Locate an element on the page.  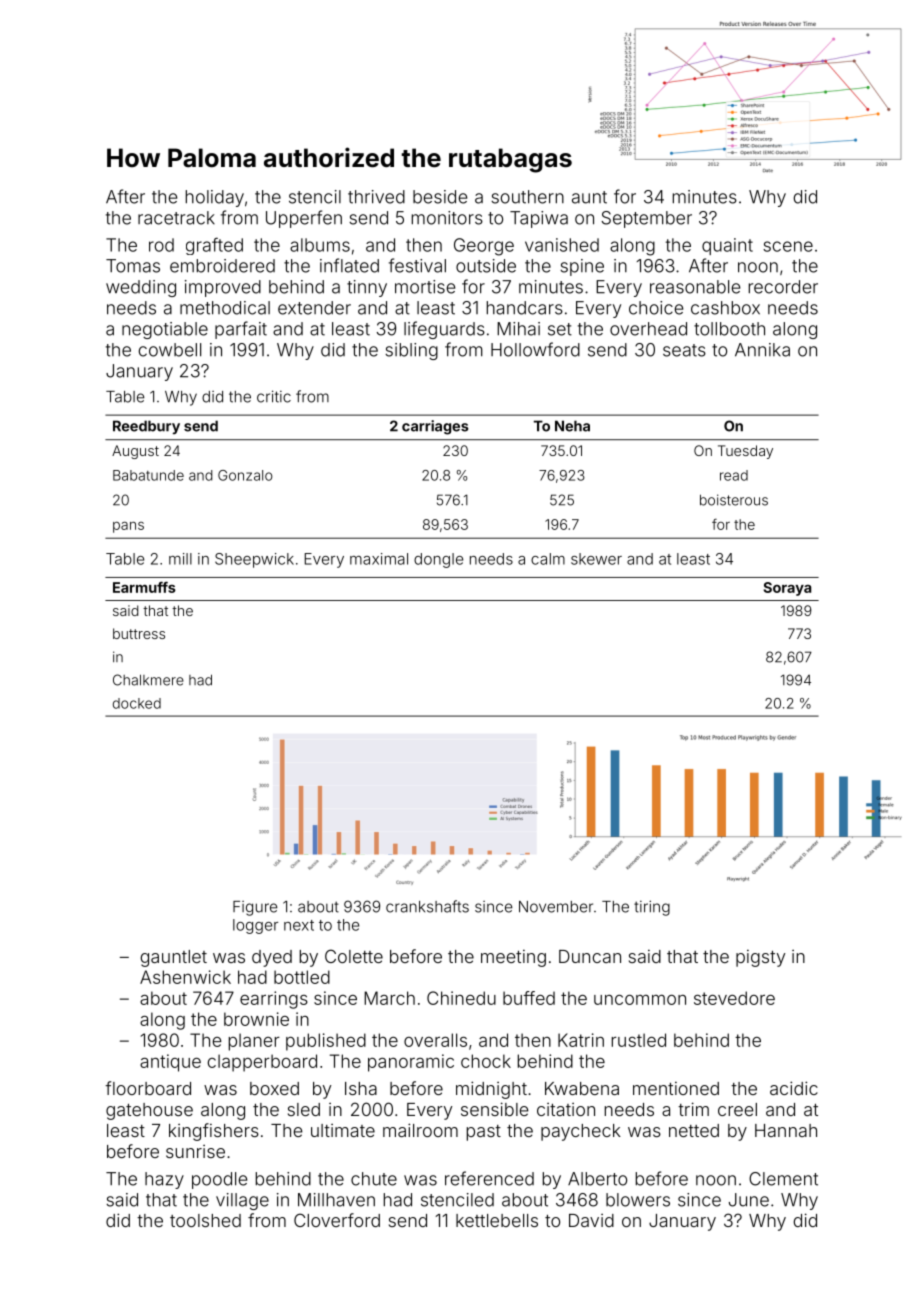
earrings is located at coordinates (274, 1000).
